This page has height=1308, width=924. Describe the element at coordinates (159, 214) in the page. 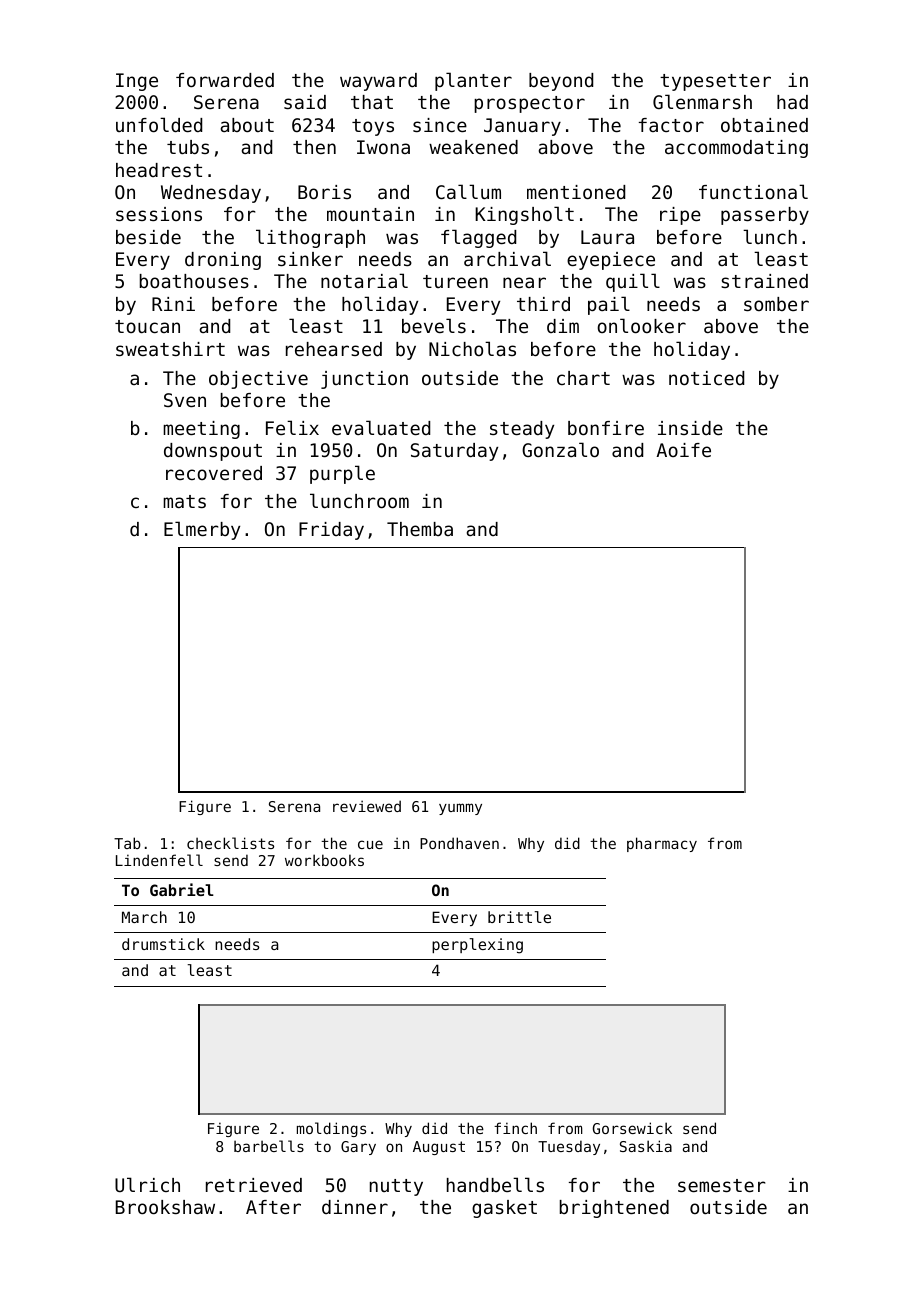

I see `sessions` at that location.
